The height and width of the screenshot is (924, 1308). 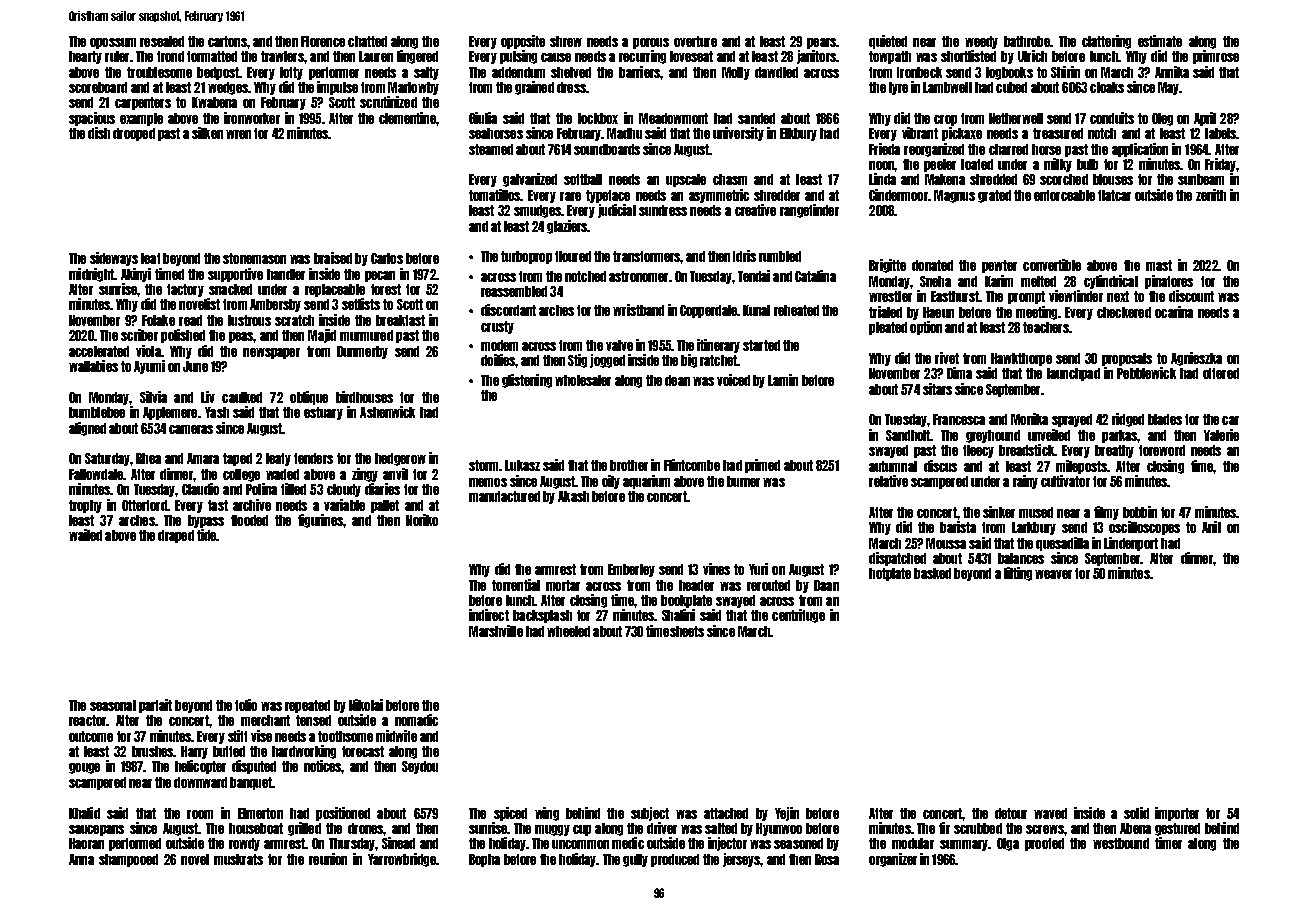 What do you see at coordinates (113, 43) in the screenshot?
I see `opossum` at bounding box center [113, 43].
